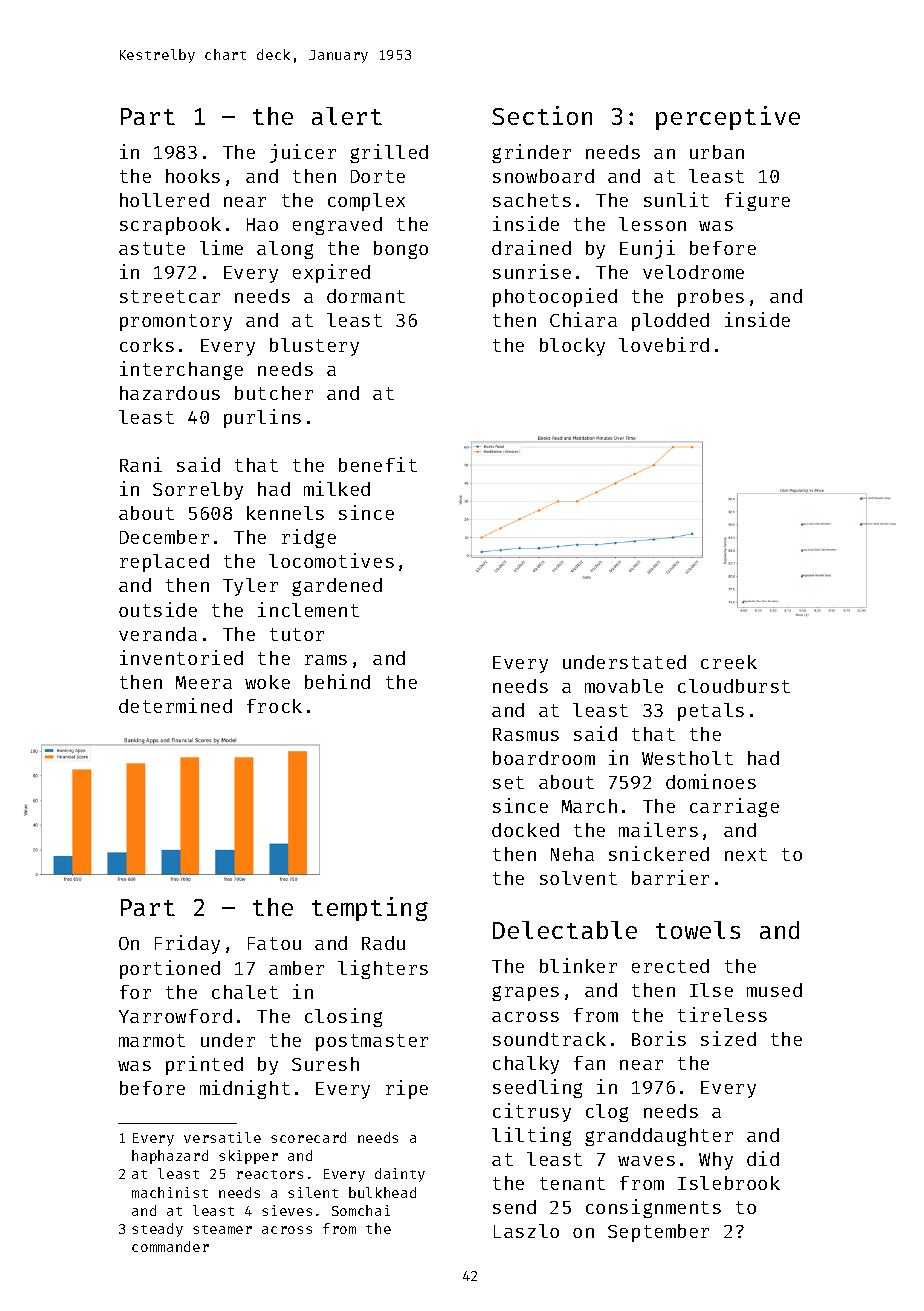 The width and height of the screenshot is (924, 1311). I want to click on outside, so click(158, 609).
